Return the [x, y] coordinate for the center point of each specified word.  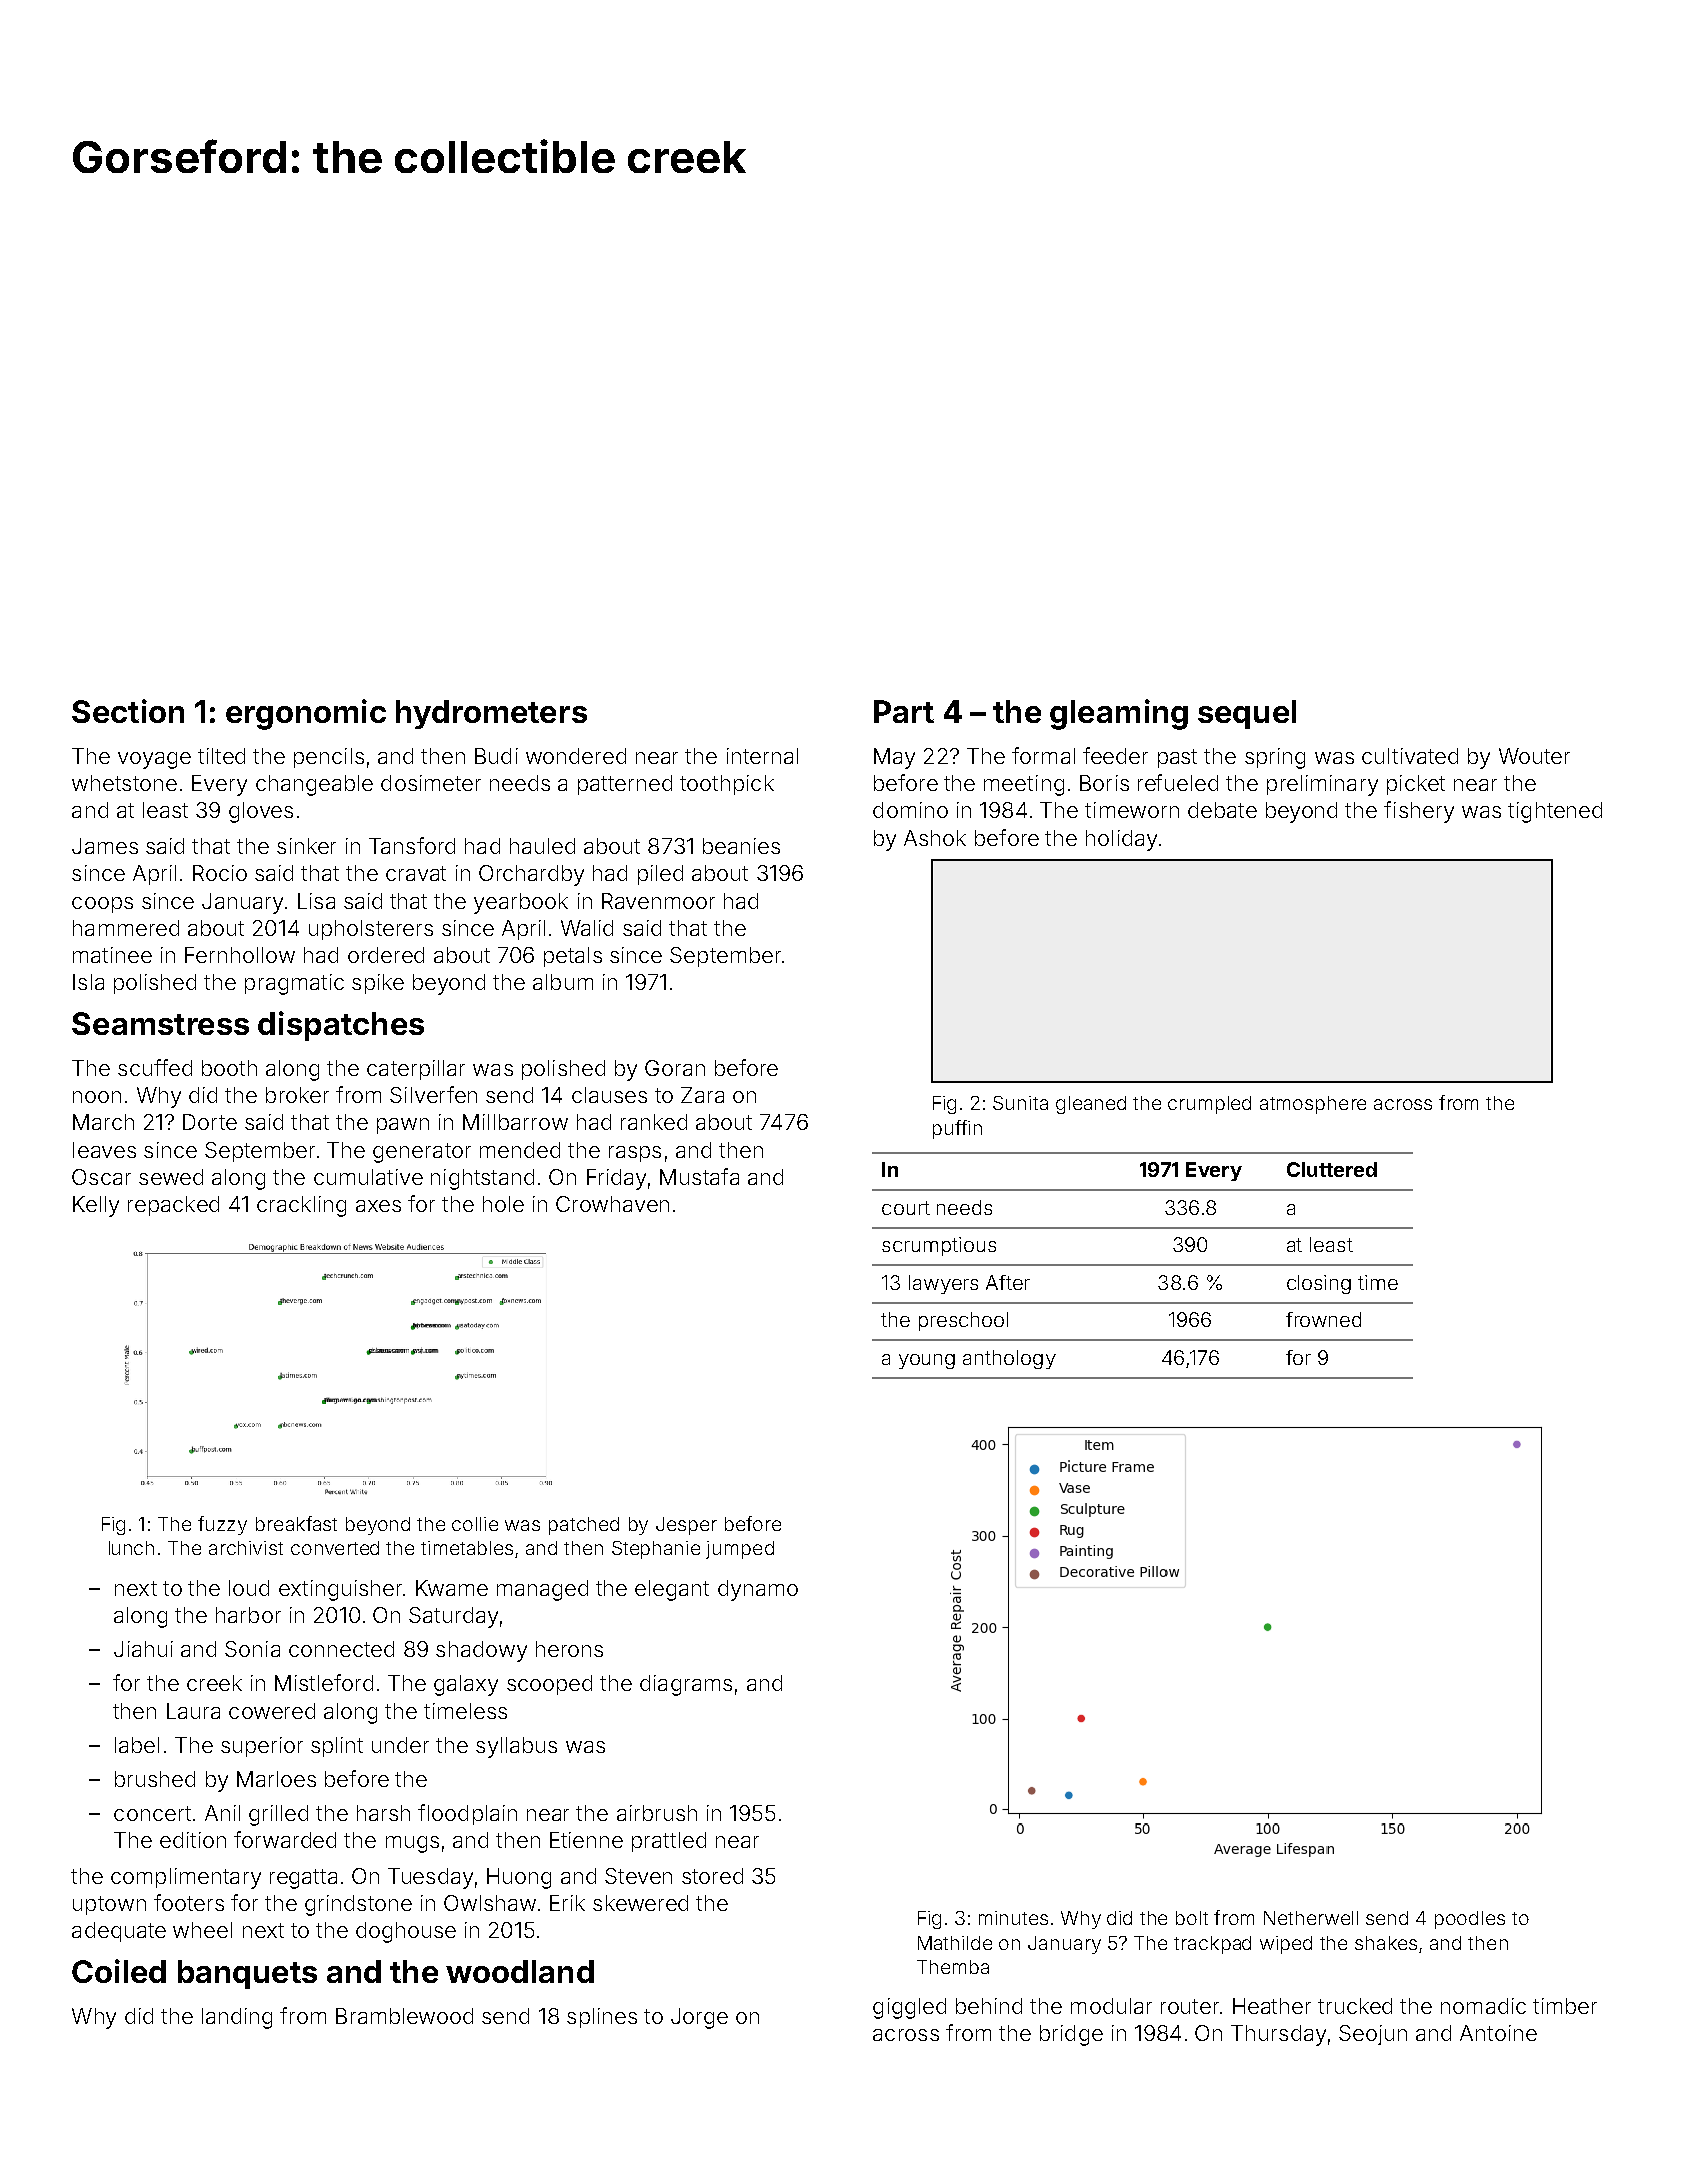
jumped [740, 1550]
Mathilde [955, 1943]
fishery [1419, 812]
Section [128, 711]
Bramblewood [404, 2016]
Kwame [452, 1588]
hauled [542, 846]
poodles [1470, 1920]
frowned [1323, 1319]
